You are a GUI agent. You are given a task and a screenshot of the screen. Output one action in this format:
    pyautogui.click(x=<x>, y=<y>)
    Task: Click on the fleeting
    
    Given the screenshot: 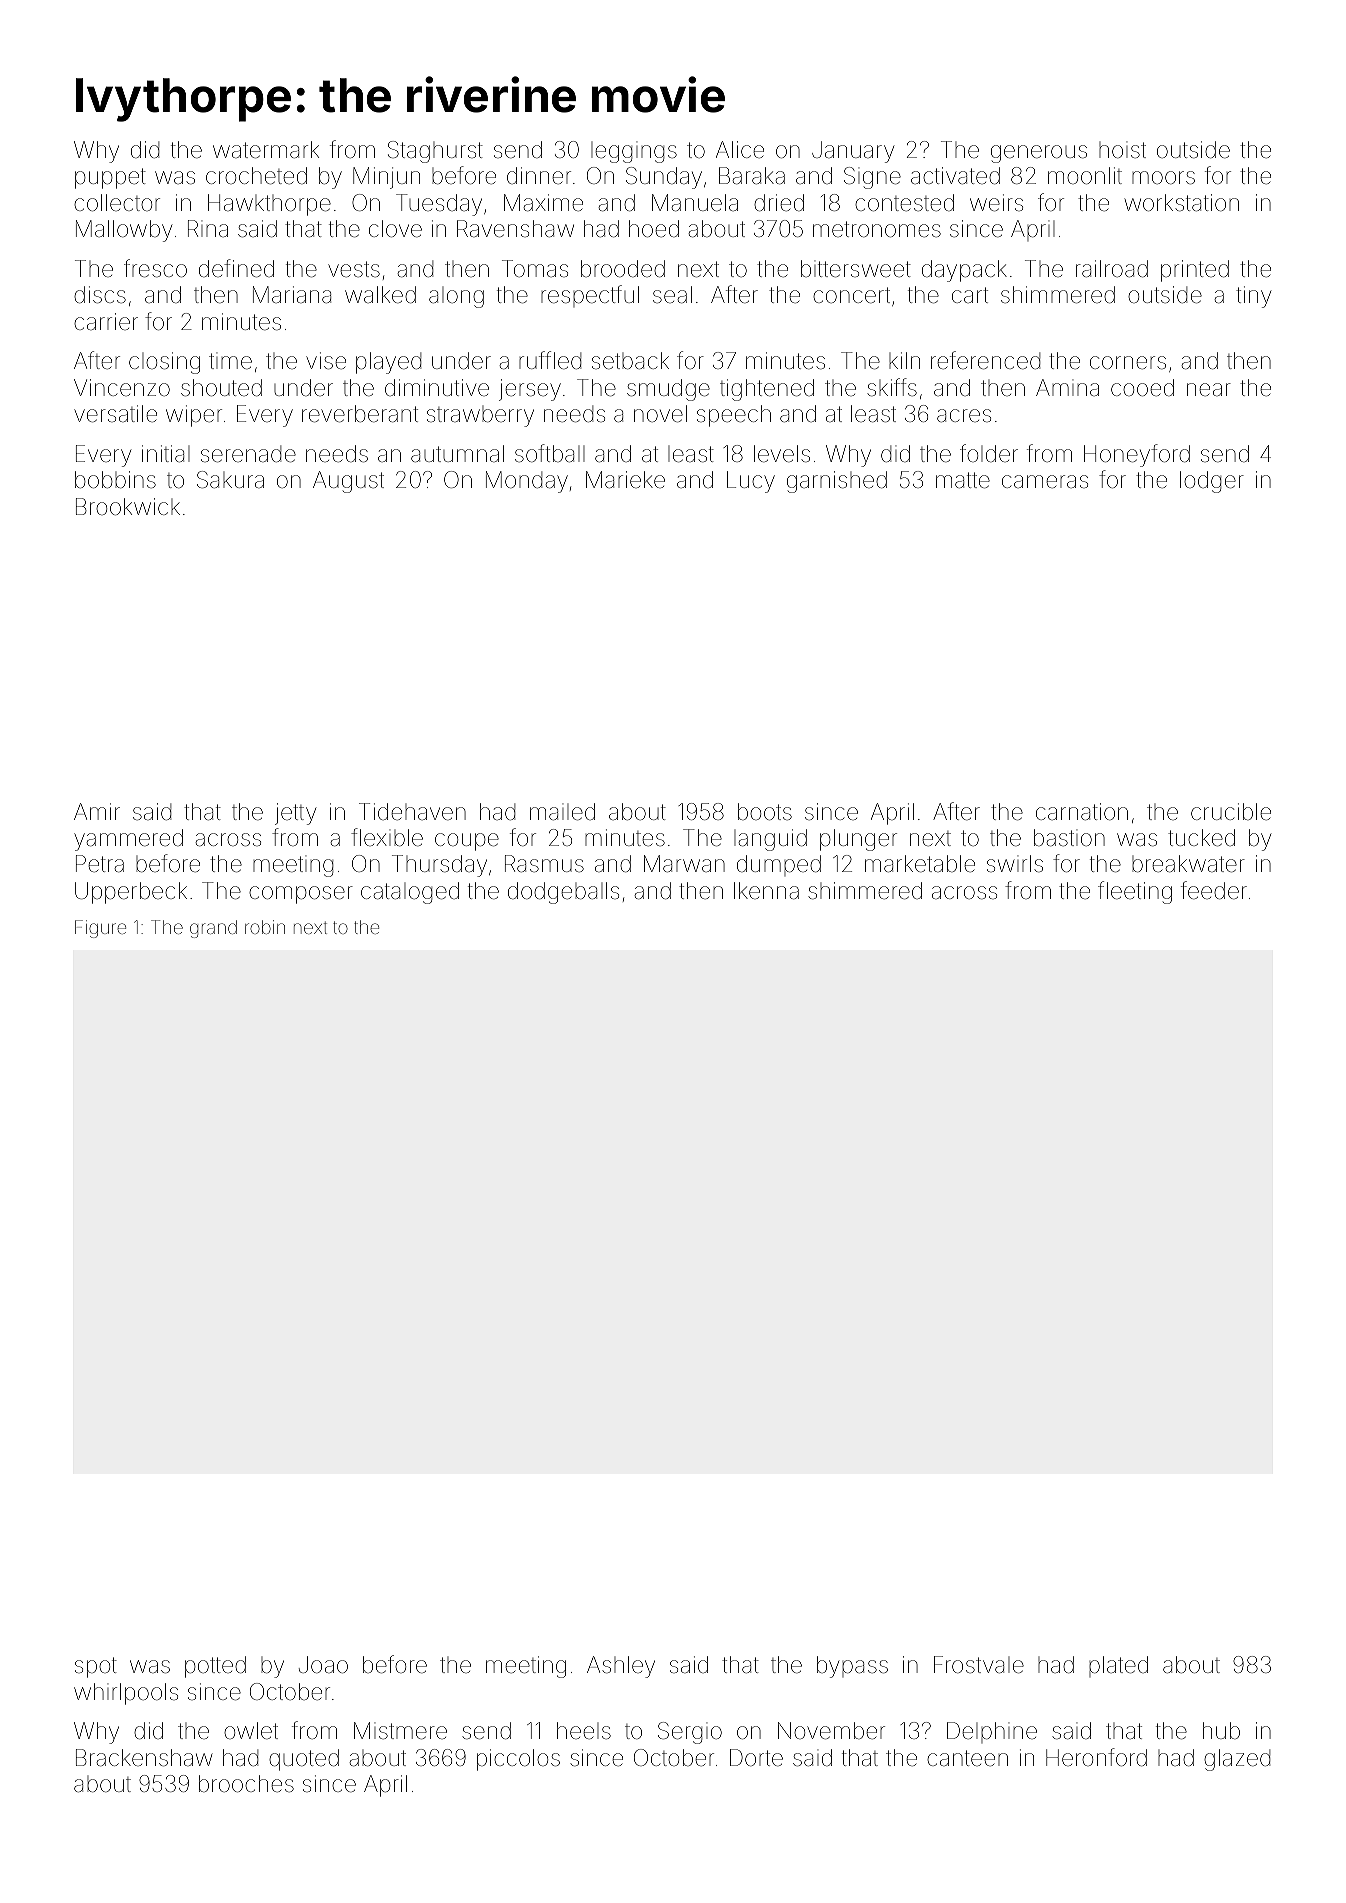 What is the action you would take?
    pyautogui.click(x=1135, y=892)
